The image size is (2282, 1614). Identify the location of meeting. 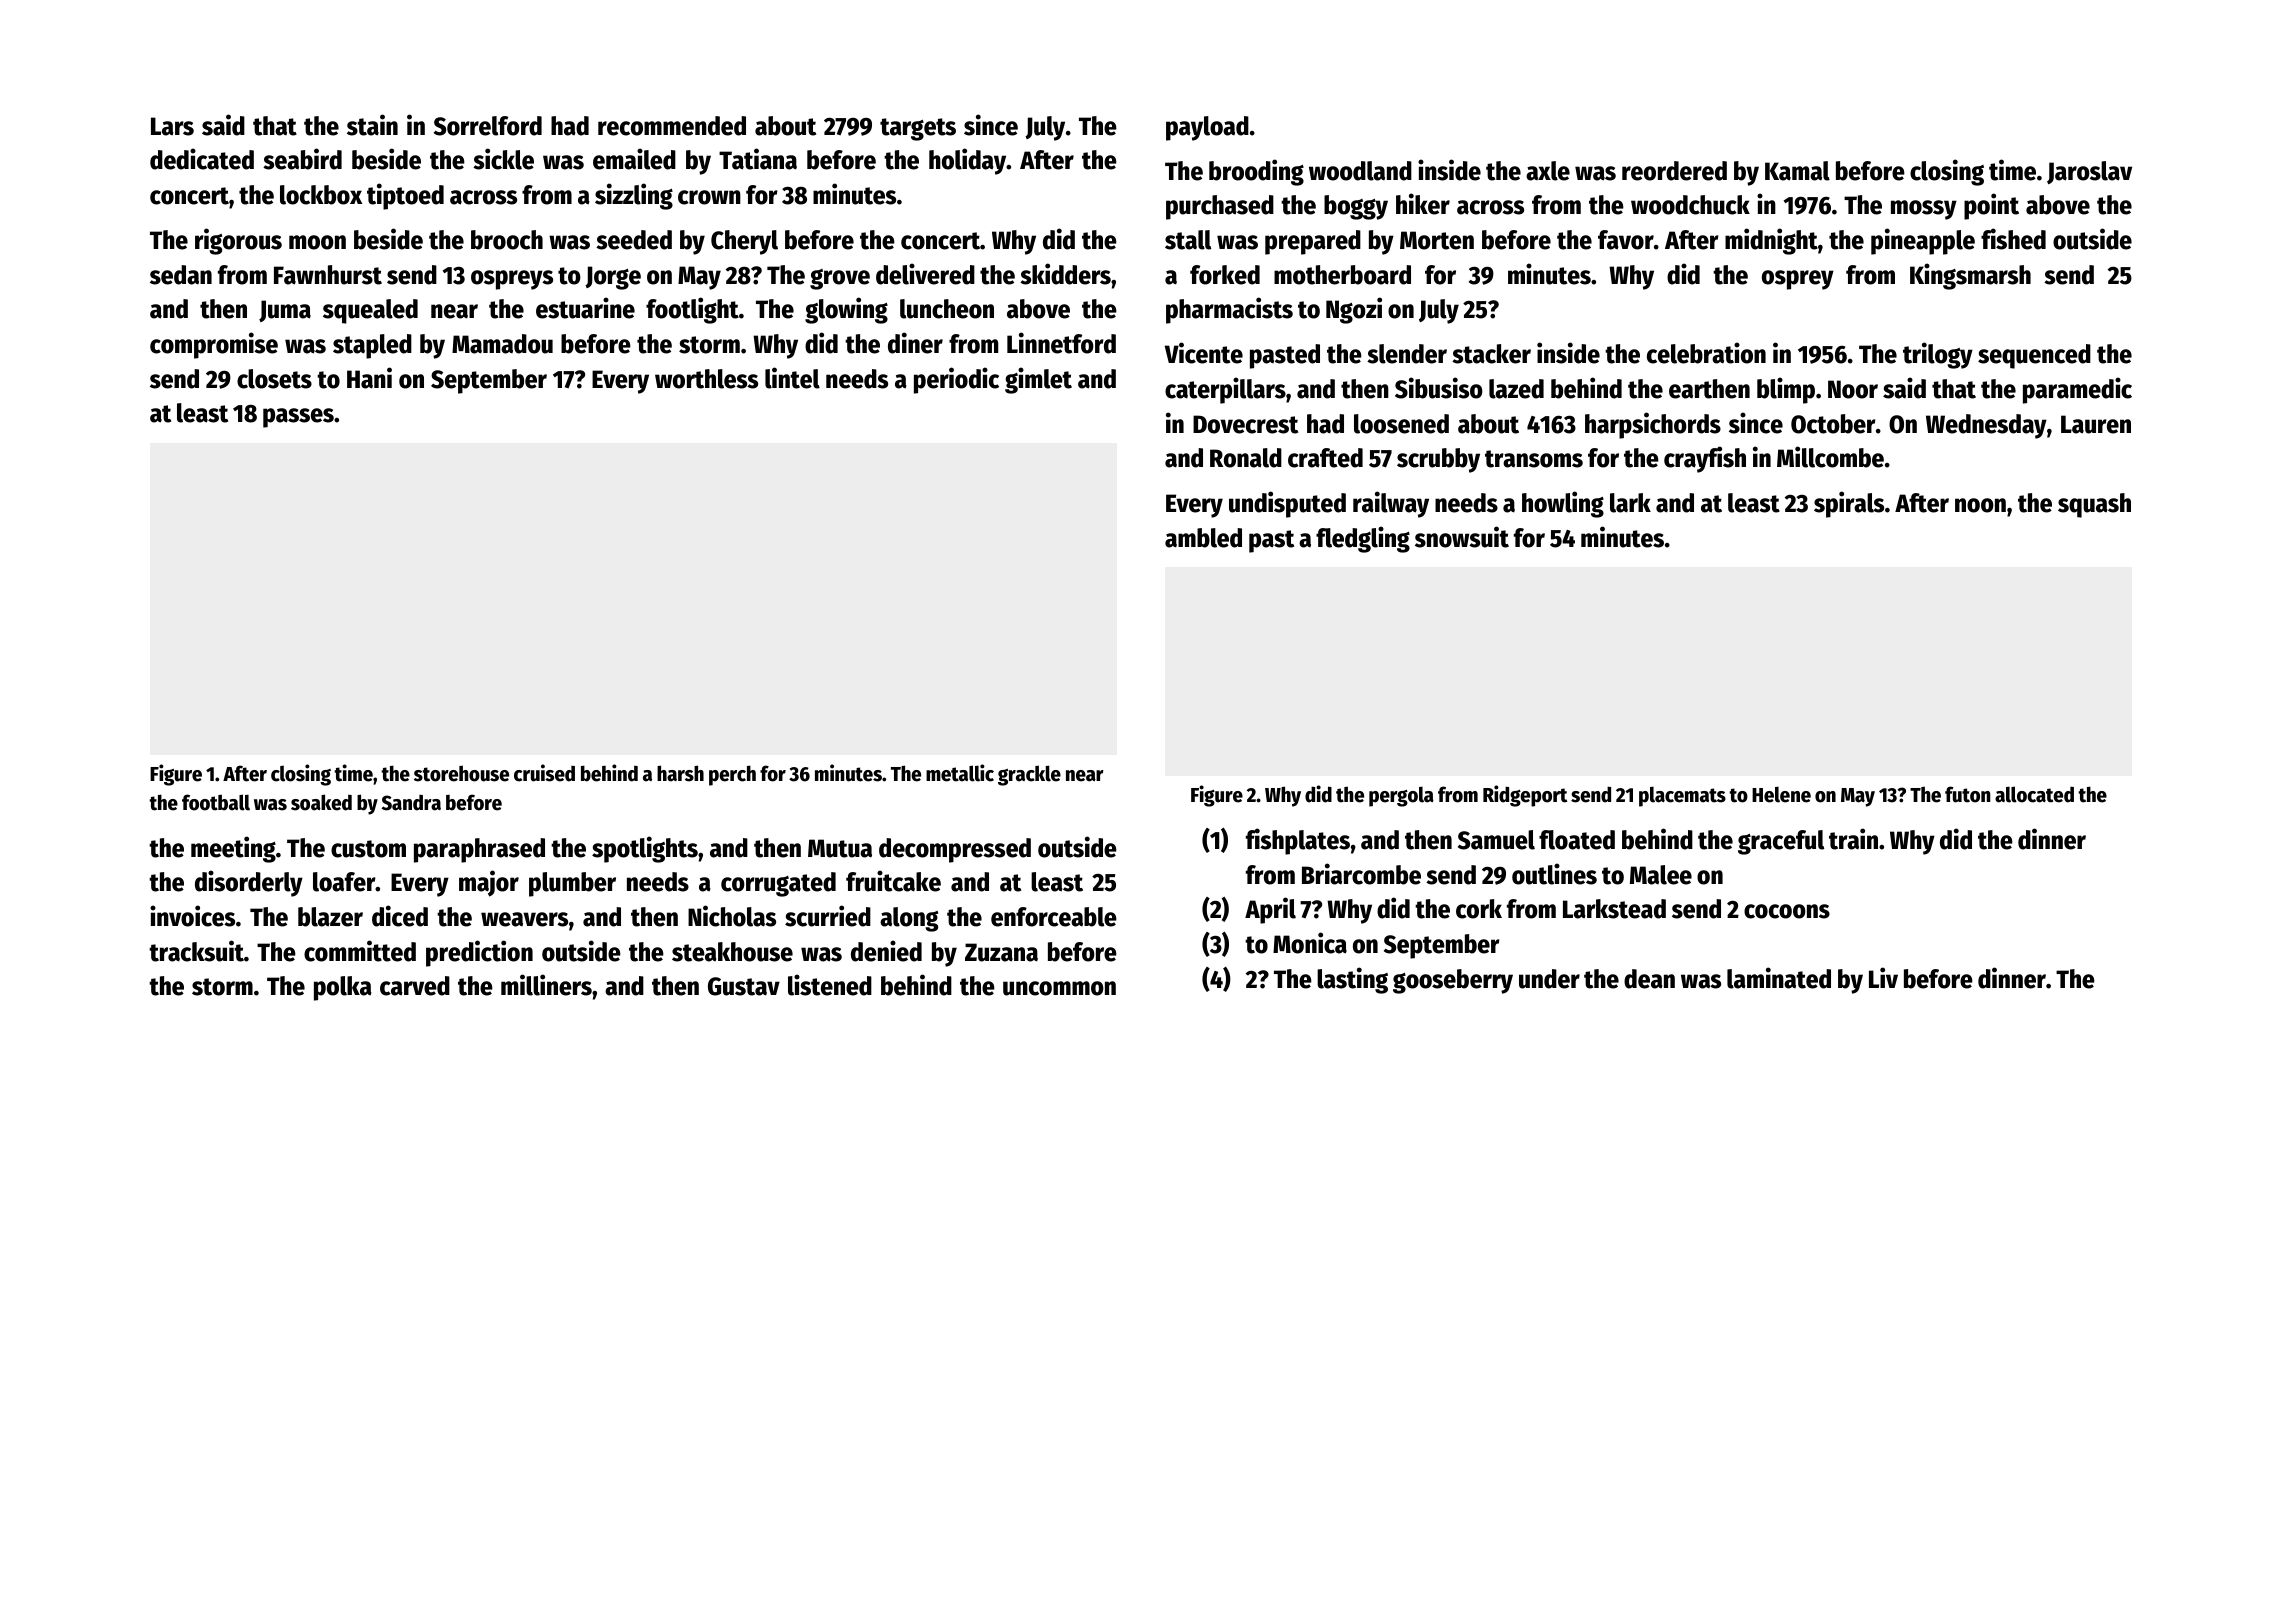
(233, 849).
